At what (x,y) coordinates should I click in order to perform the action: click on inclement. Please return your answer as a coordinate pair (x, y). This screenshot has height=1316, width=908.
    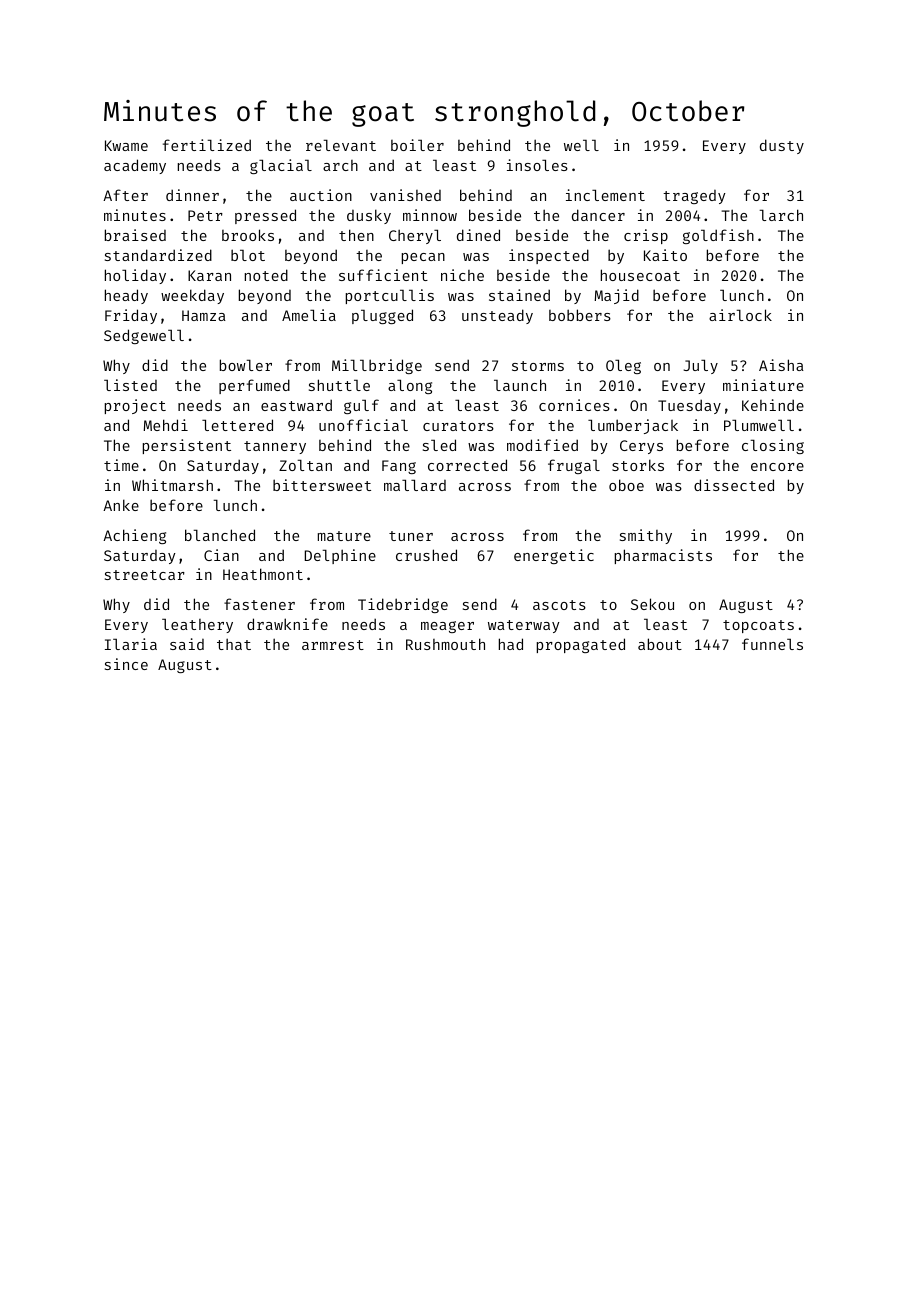
    Looking at the image, I should click on (605, 195).
